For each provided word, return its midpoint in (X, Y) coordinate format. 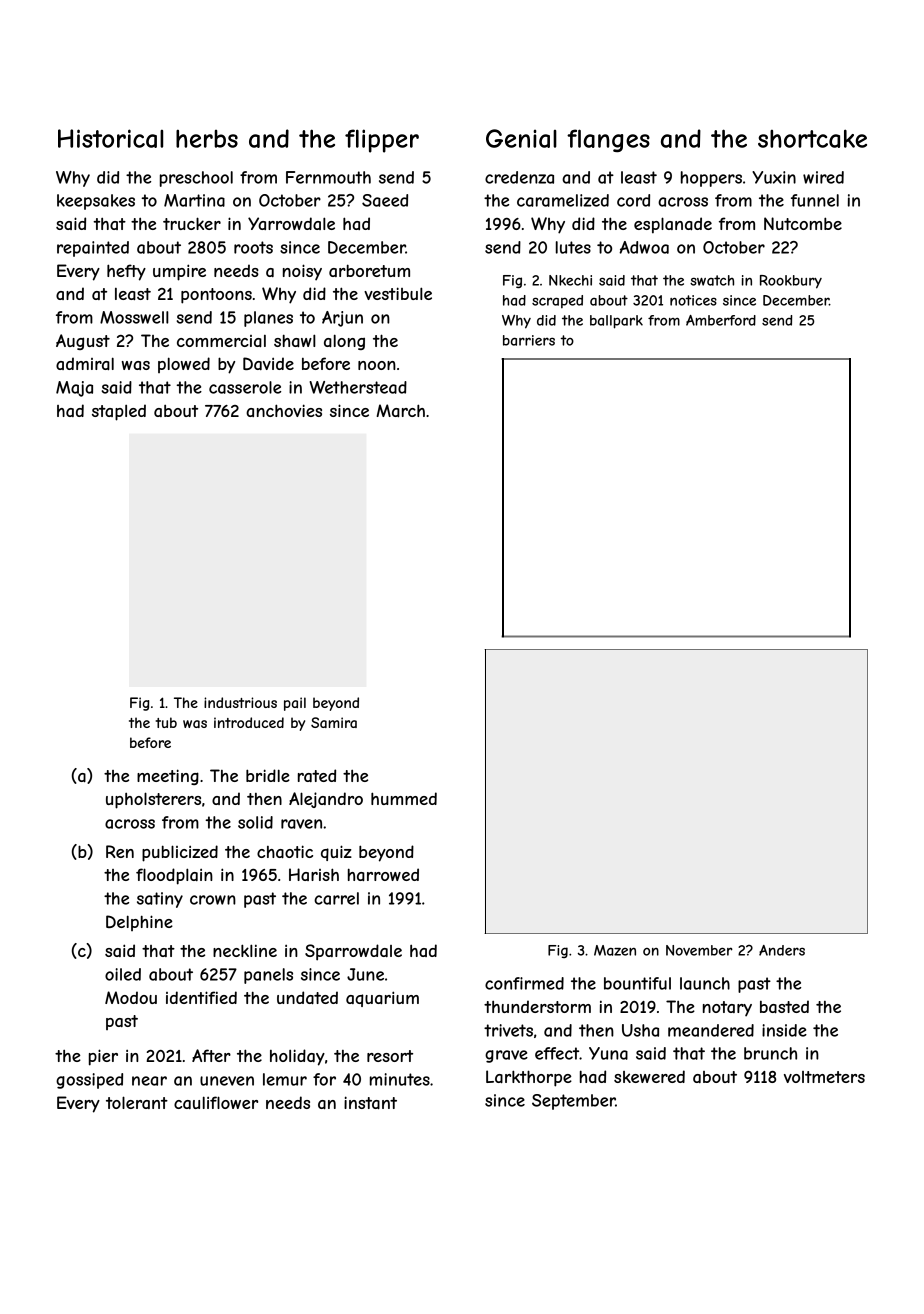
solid (255, 822)
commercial (221, 341)
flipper (382, 141)
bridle (268, 775)
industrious (240, 702)
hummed (404, 798)
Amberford (721, 320)
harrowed (383, 874)
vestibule (398, 293)
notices (693, 300)
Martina (194, 200)
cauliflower (216, 1102)
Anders (782, 950)
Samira (334, 722)
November (699, 950)
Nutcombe (803, 223)
